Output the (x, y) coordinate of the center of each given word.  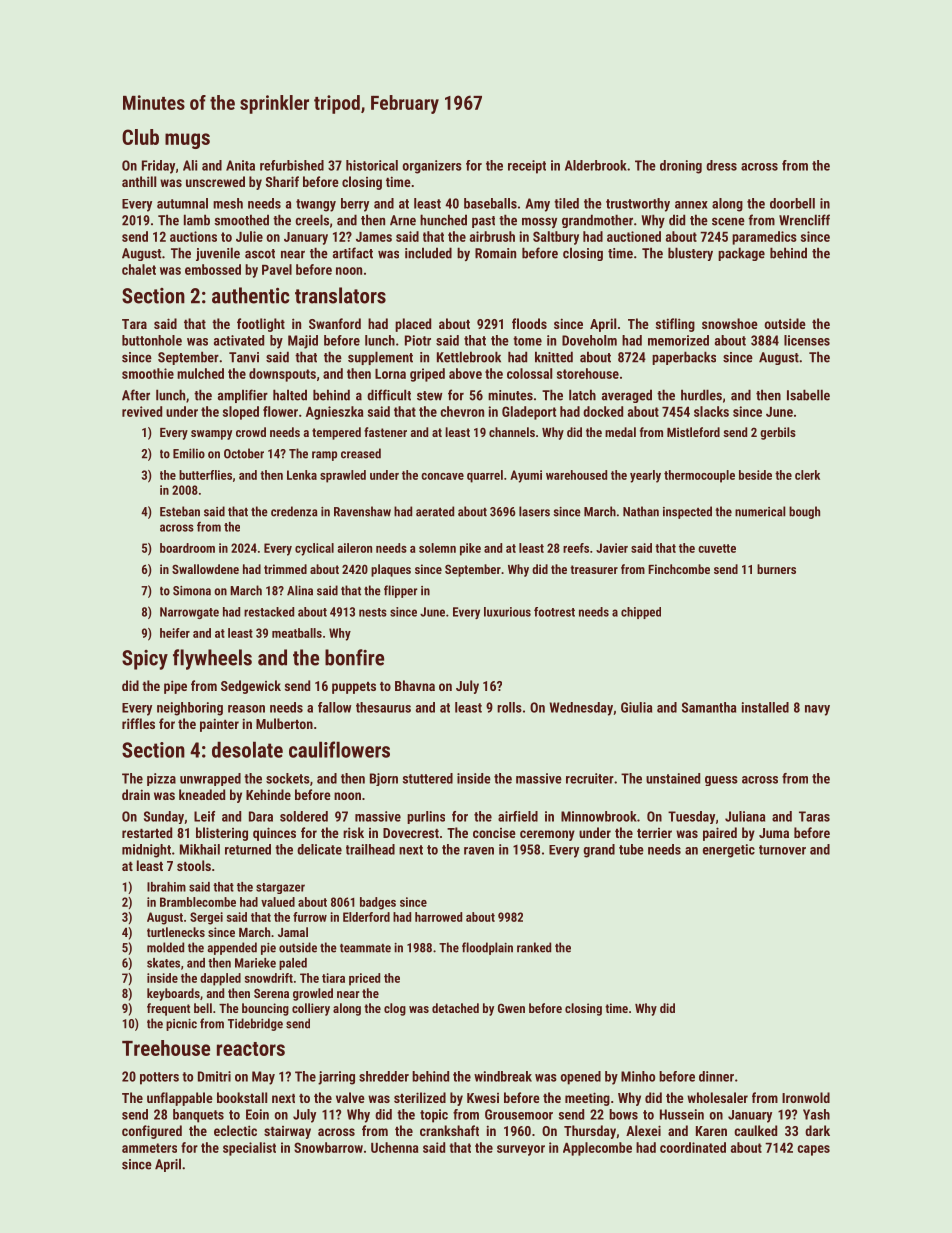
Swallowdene (205, 569)
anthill (139, 181)
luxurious (507, 612)
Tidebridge (255, 1024)
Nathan (641, 511)
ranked (534, 947)
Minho (638, 1076)
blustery (690, 254)
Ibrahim (166, 887)
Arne (403, 220)
